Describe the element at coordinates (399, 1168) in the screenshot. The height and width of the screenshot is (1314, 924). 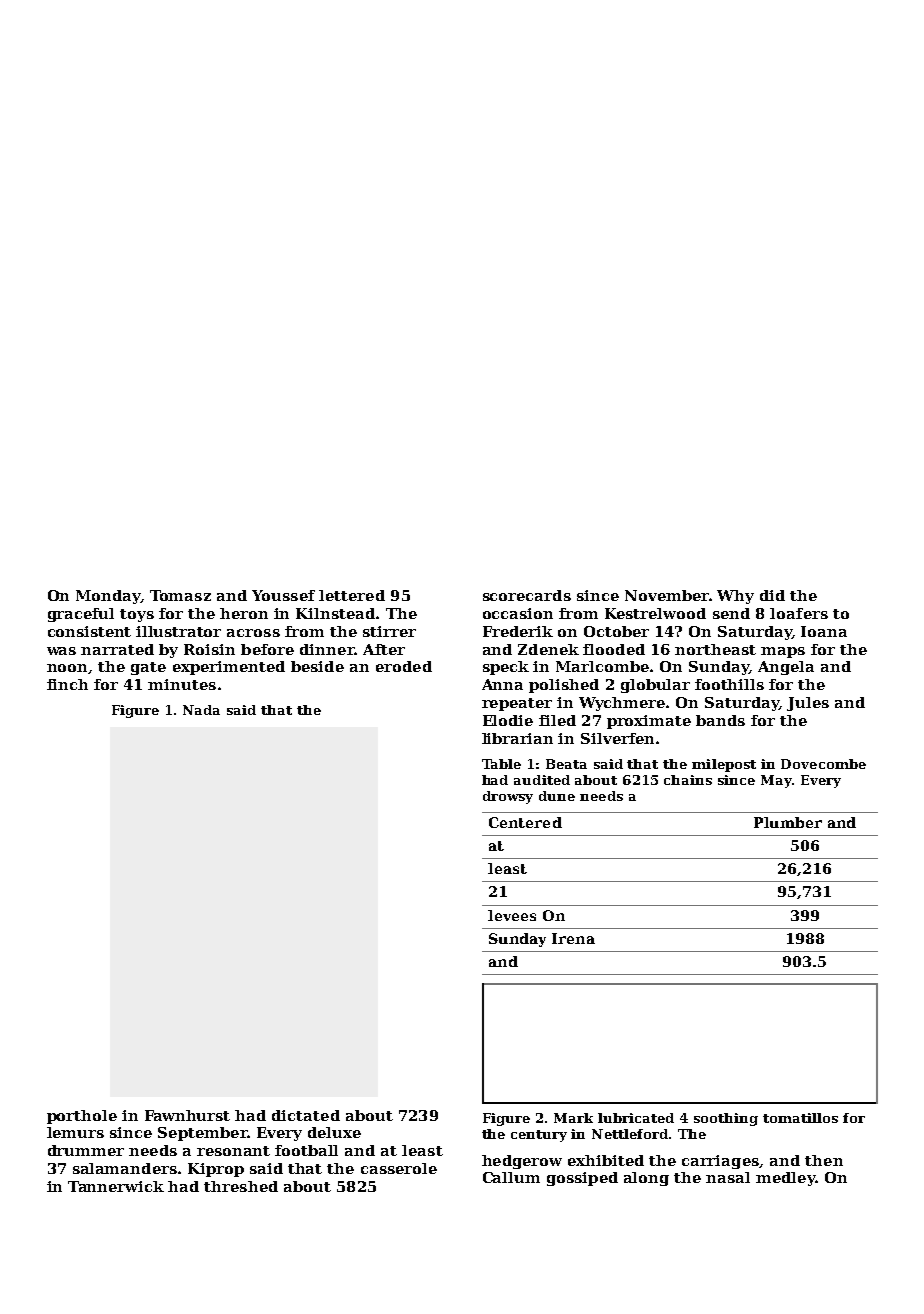
I see `casserole` at that location.
